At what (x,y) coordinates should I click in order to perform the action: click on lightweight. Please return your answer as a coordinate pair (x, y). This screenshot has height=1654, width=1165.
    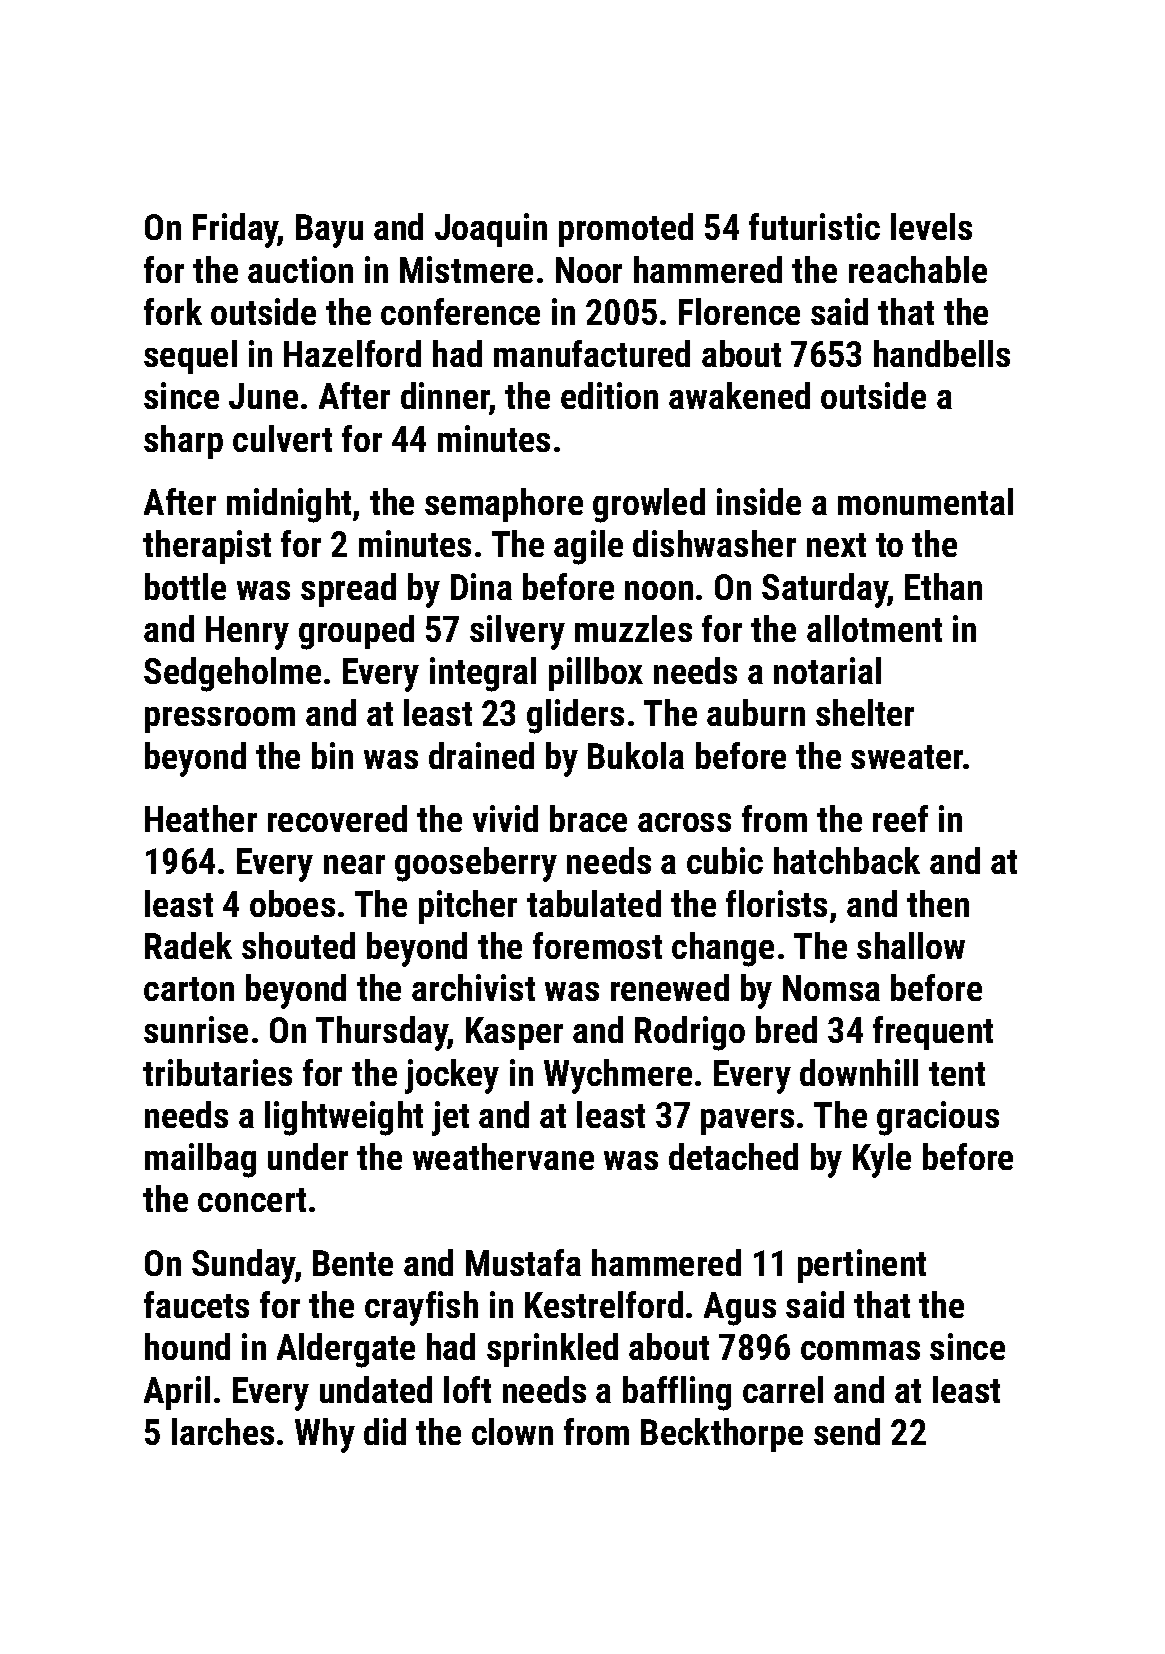
    Looking at the image, I should click on (344, 1118).
